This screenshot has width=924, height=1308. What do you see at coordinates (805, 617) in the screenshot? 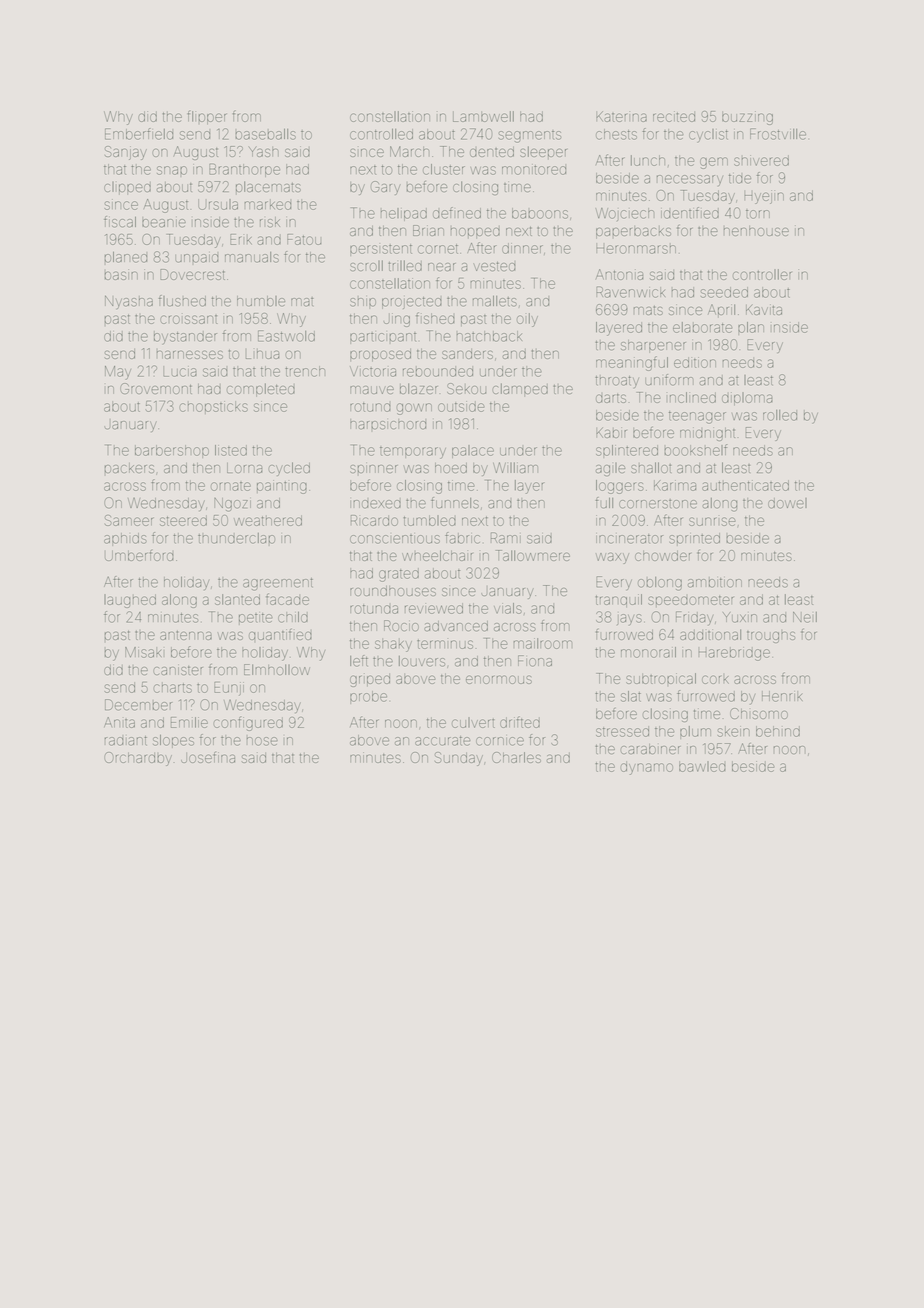
I see `Neil` at bounding box center [805, 617].
